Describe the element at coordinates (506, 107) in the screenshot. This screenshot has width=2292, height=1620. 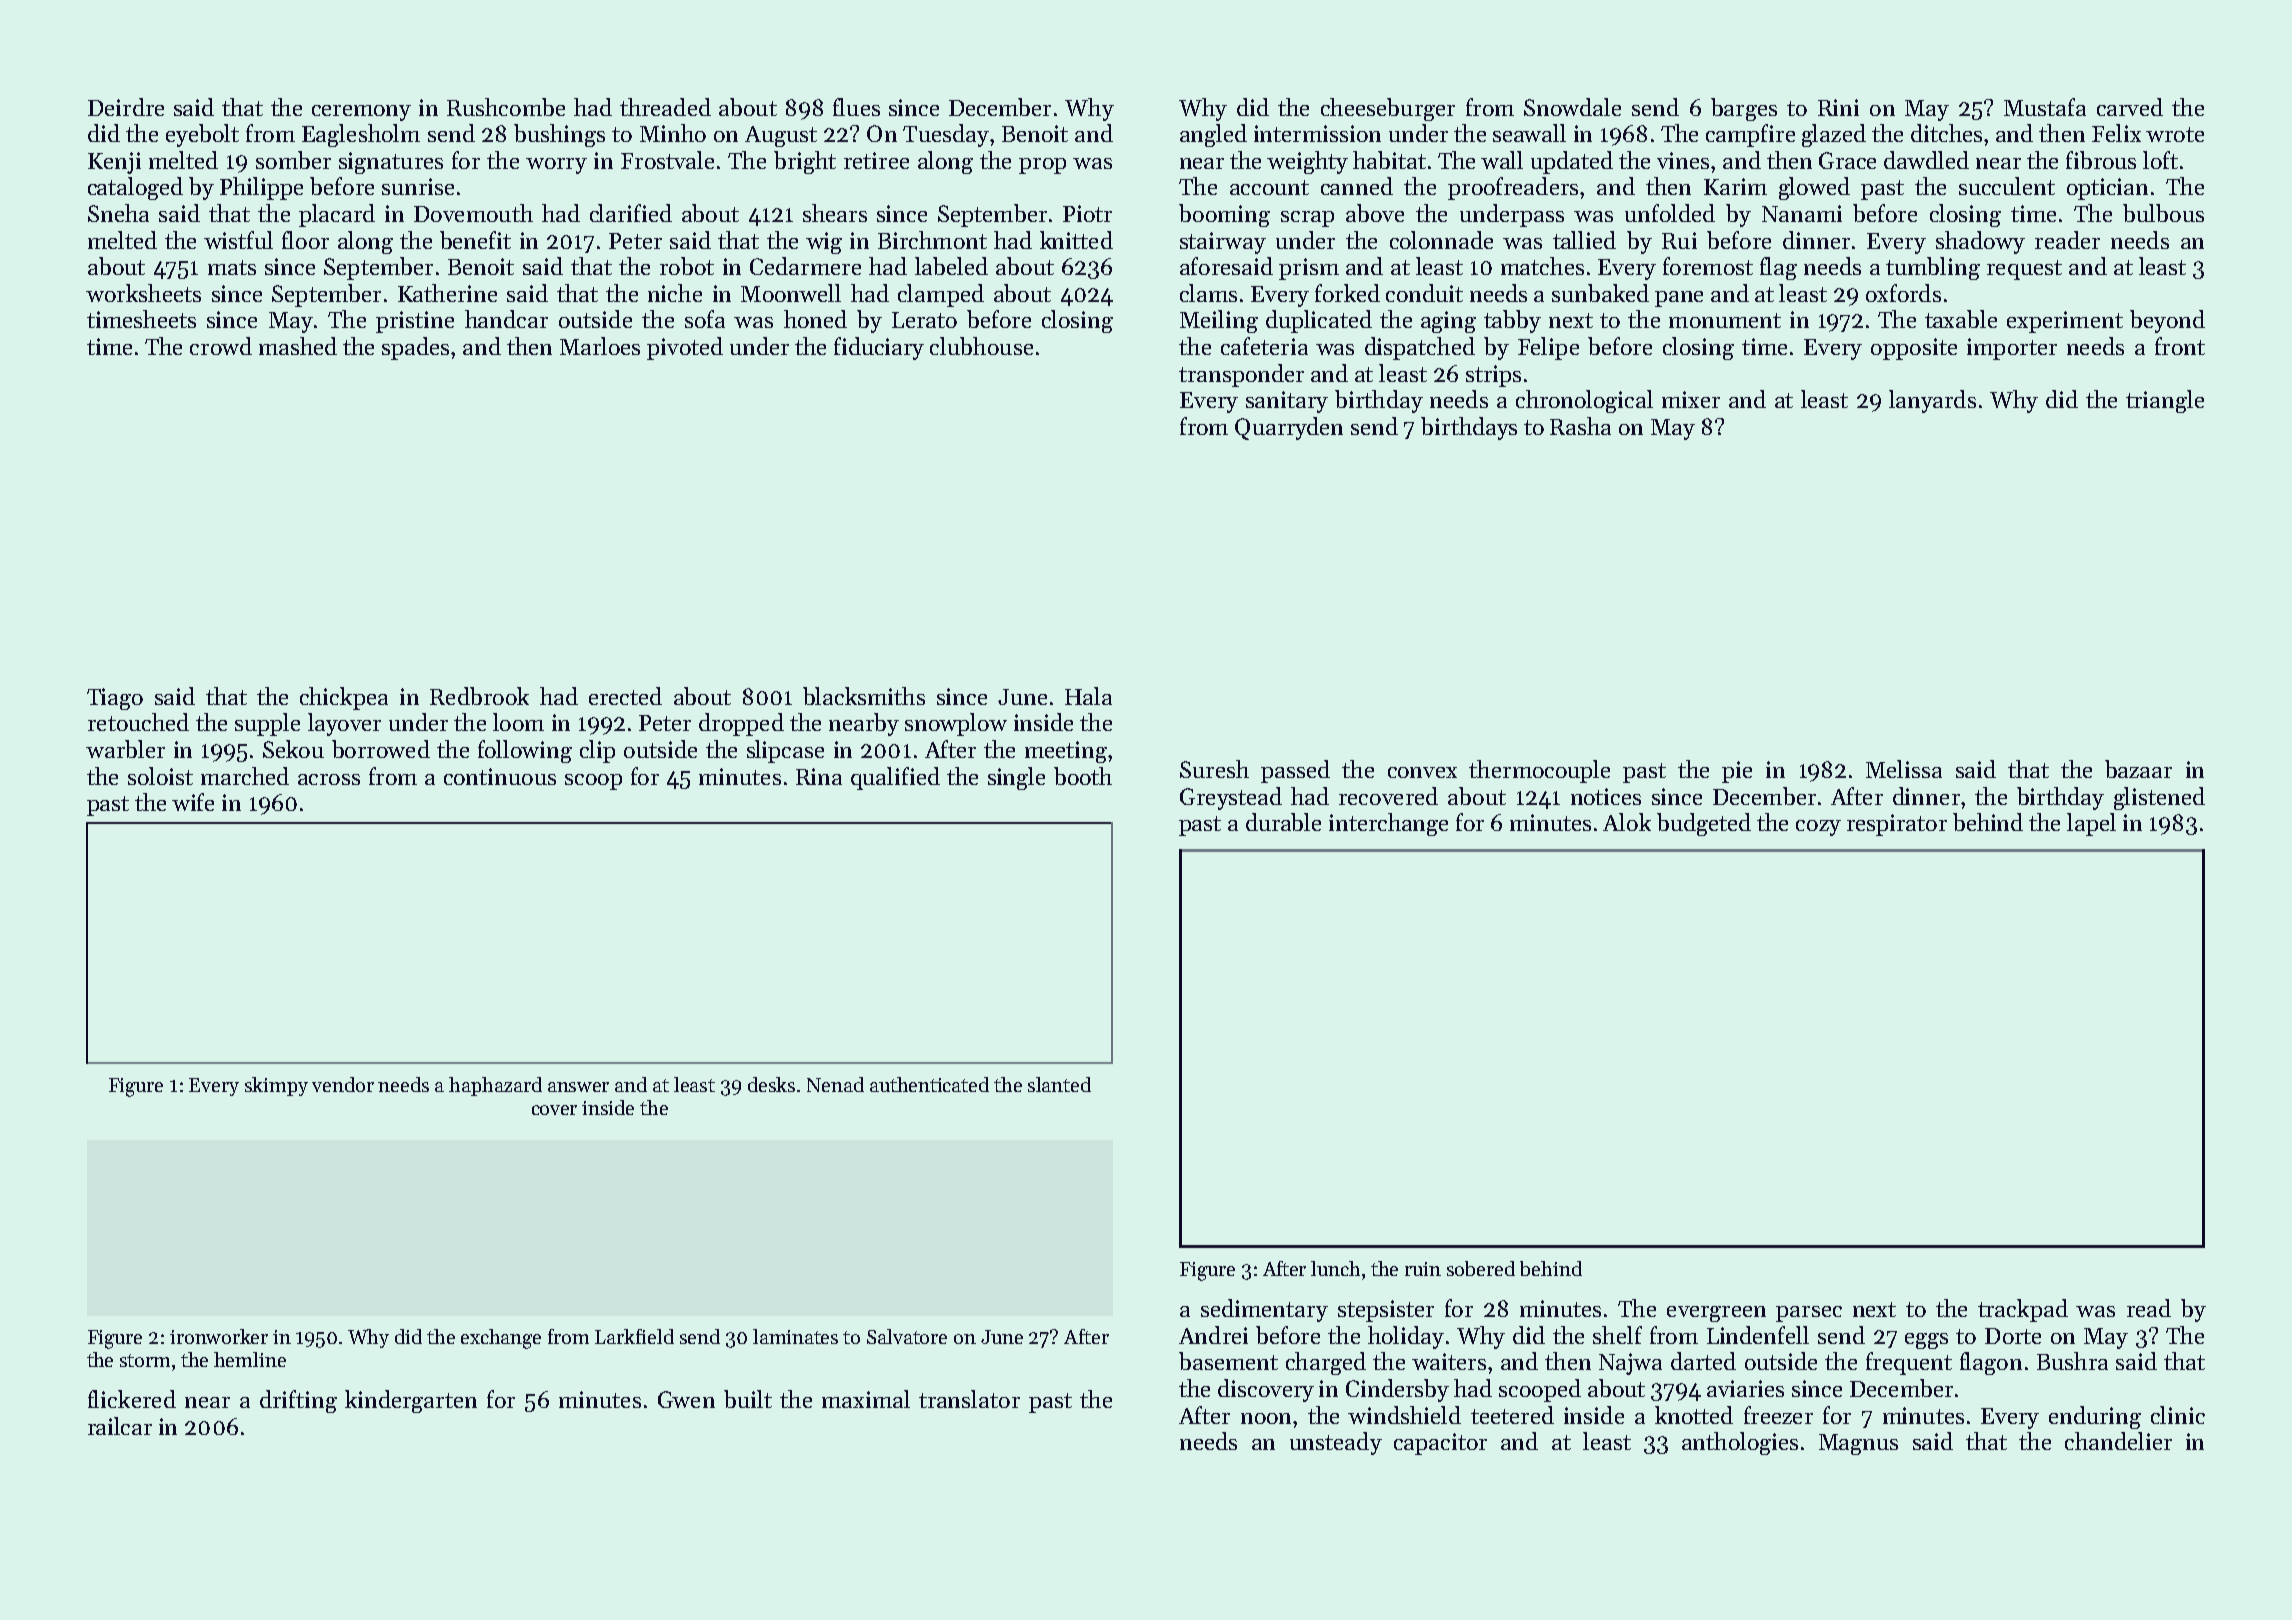
I see `Rushcombe` at that location.
